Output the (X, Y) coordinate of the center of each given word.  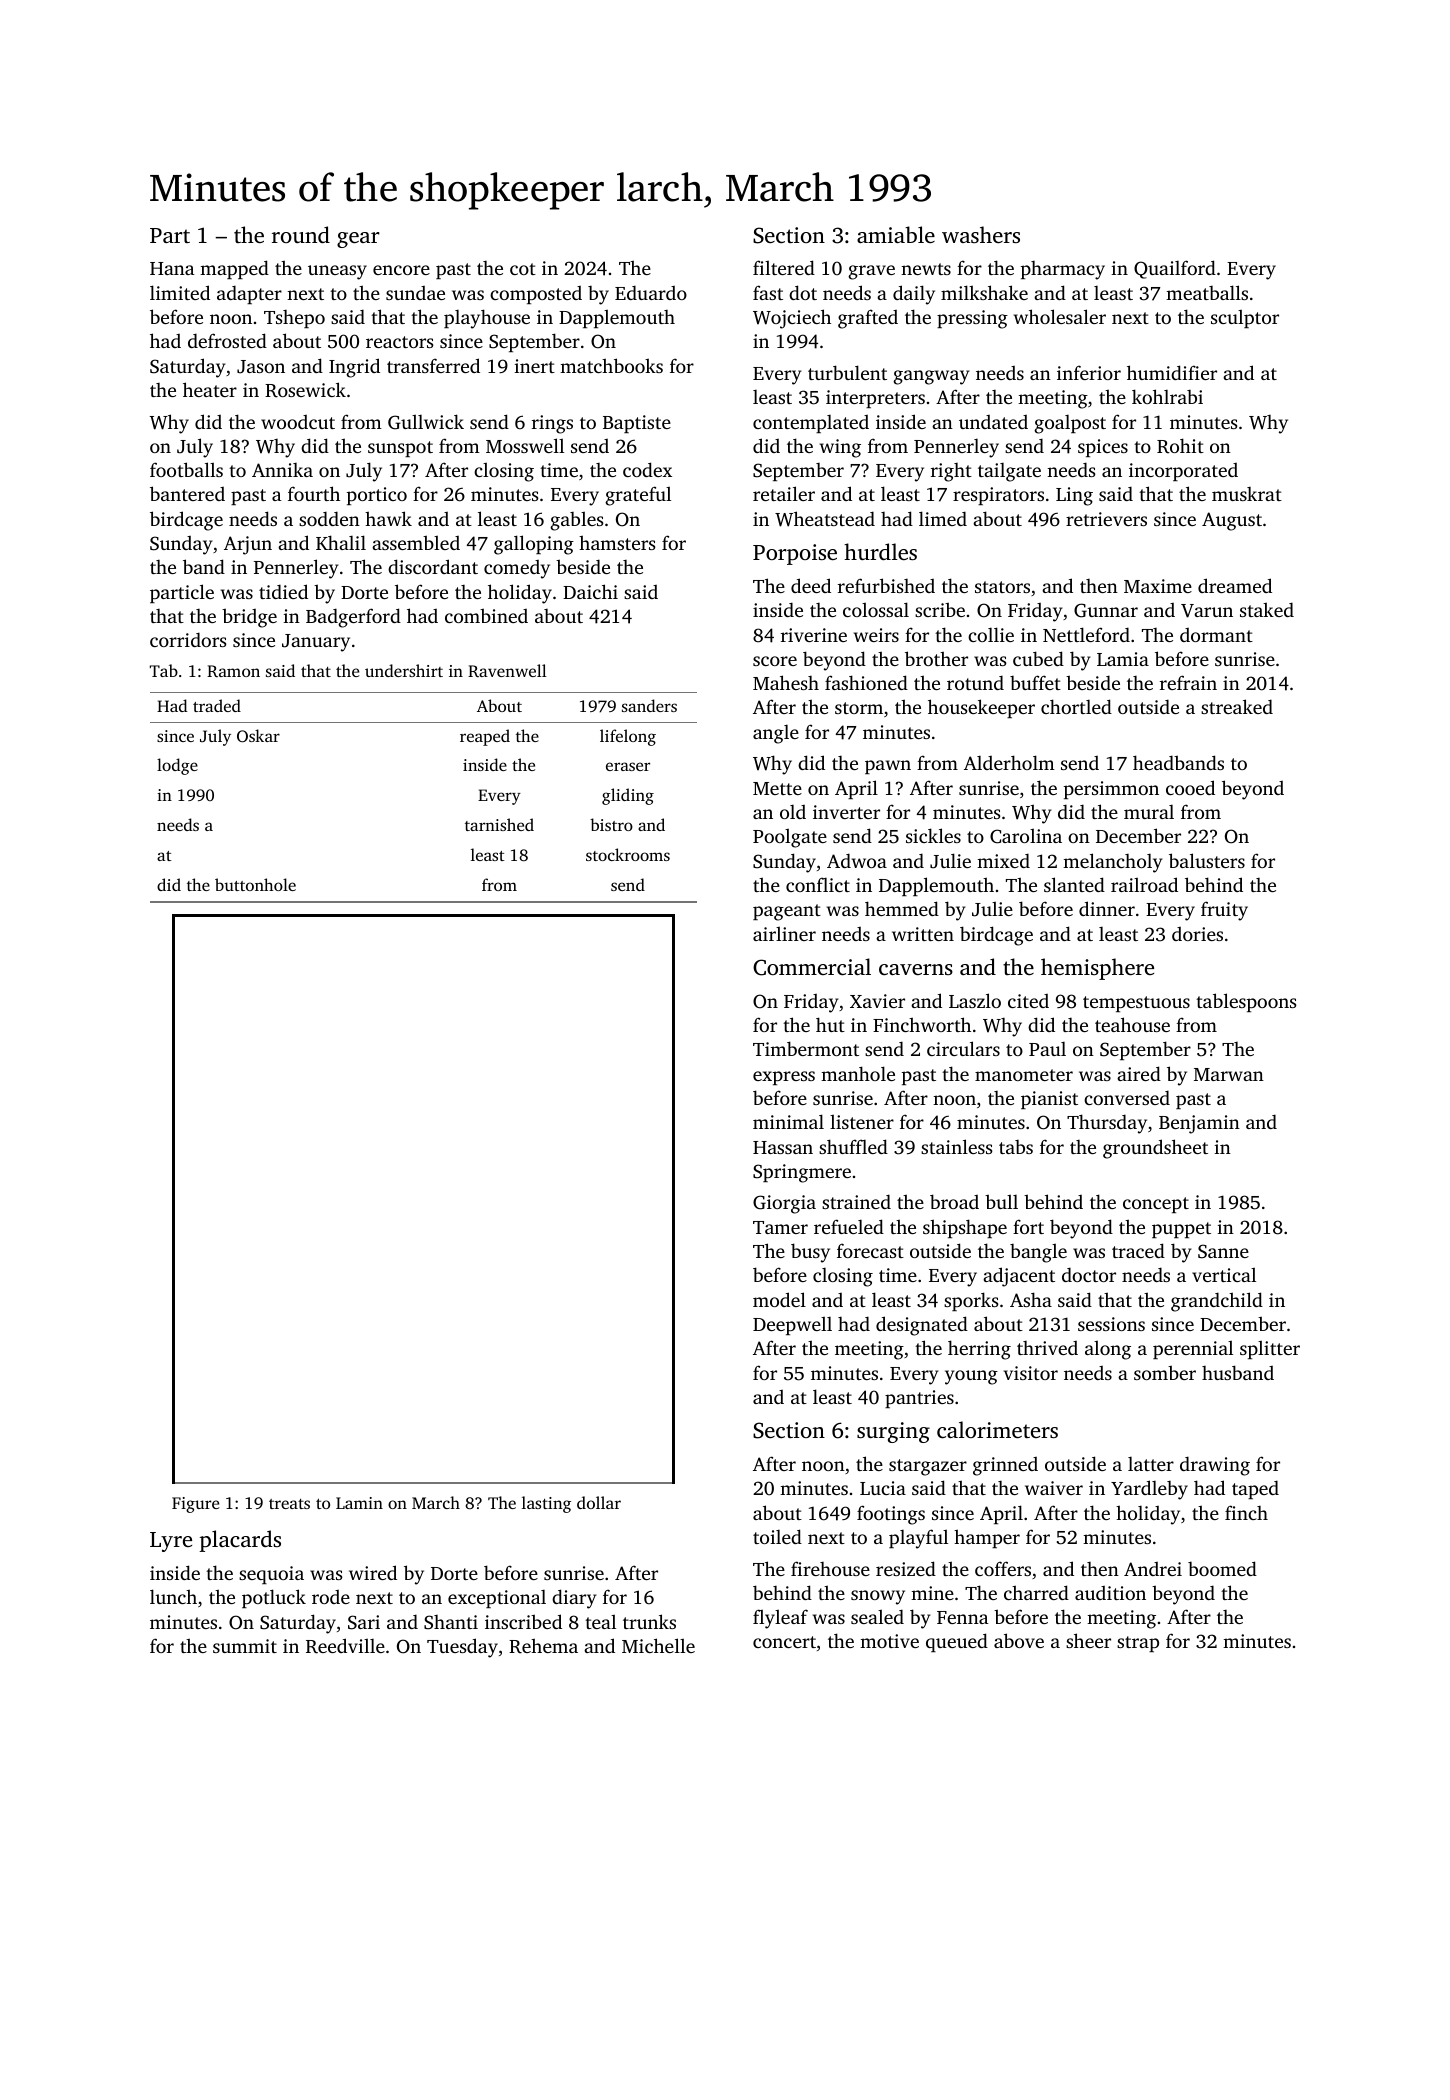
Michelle (658, 1645)
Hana (172, 268)
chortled (1076, 706)
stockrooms (628, 854)
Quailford (1175, 269)
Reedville (345, 1646)
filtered (784, 267)
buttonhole (255, 884)
